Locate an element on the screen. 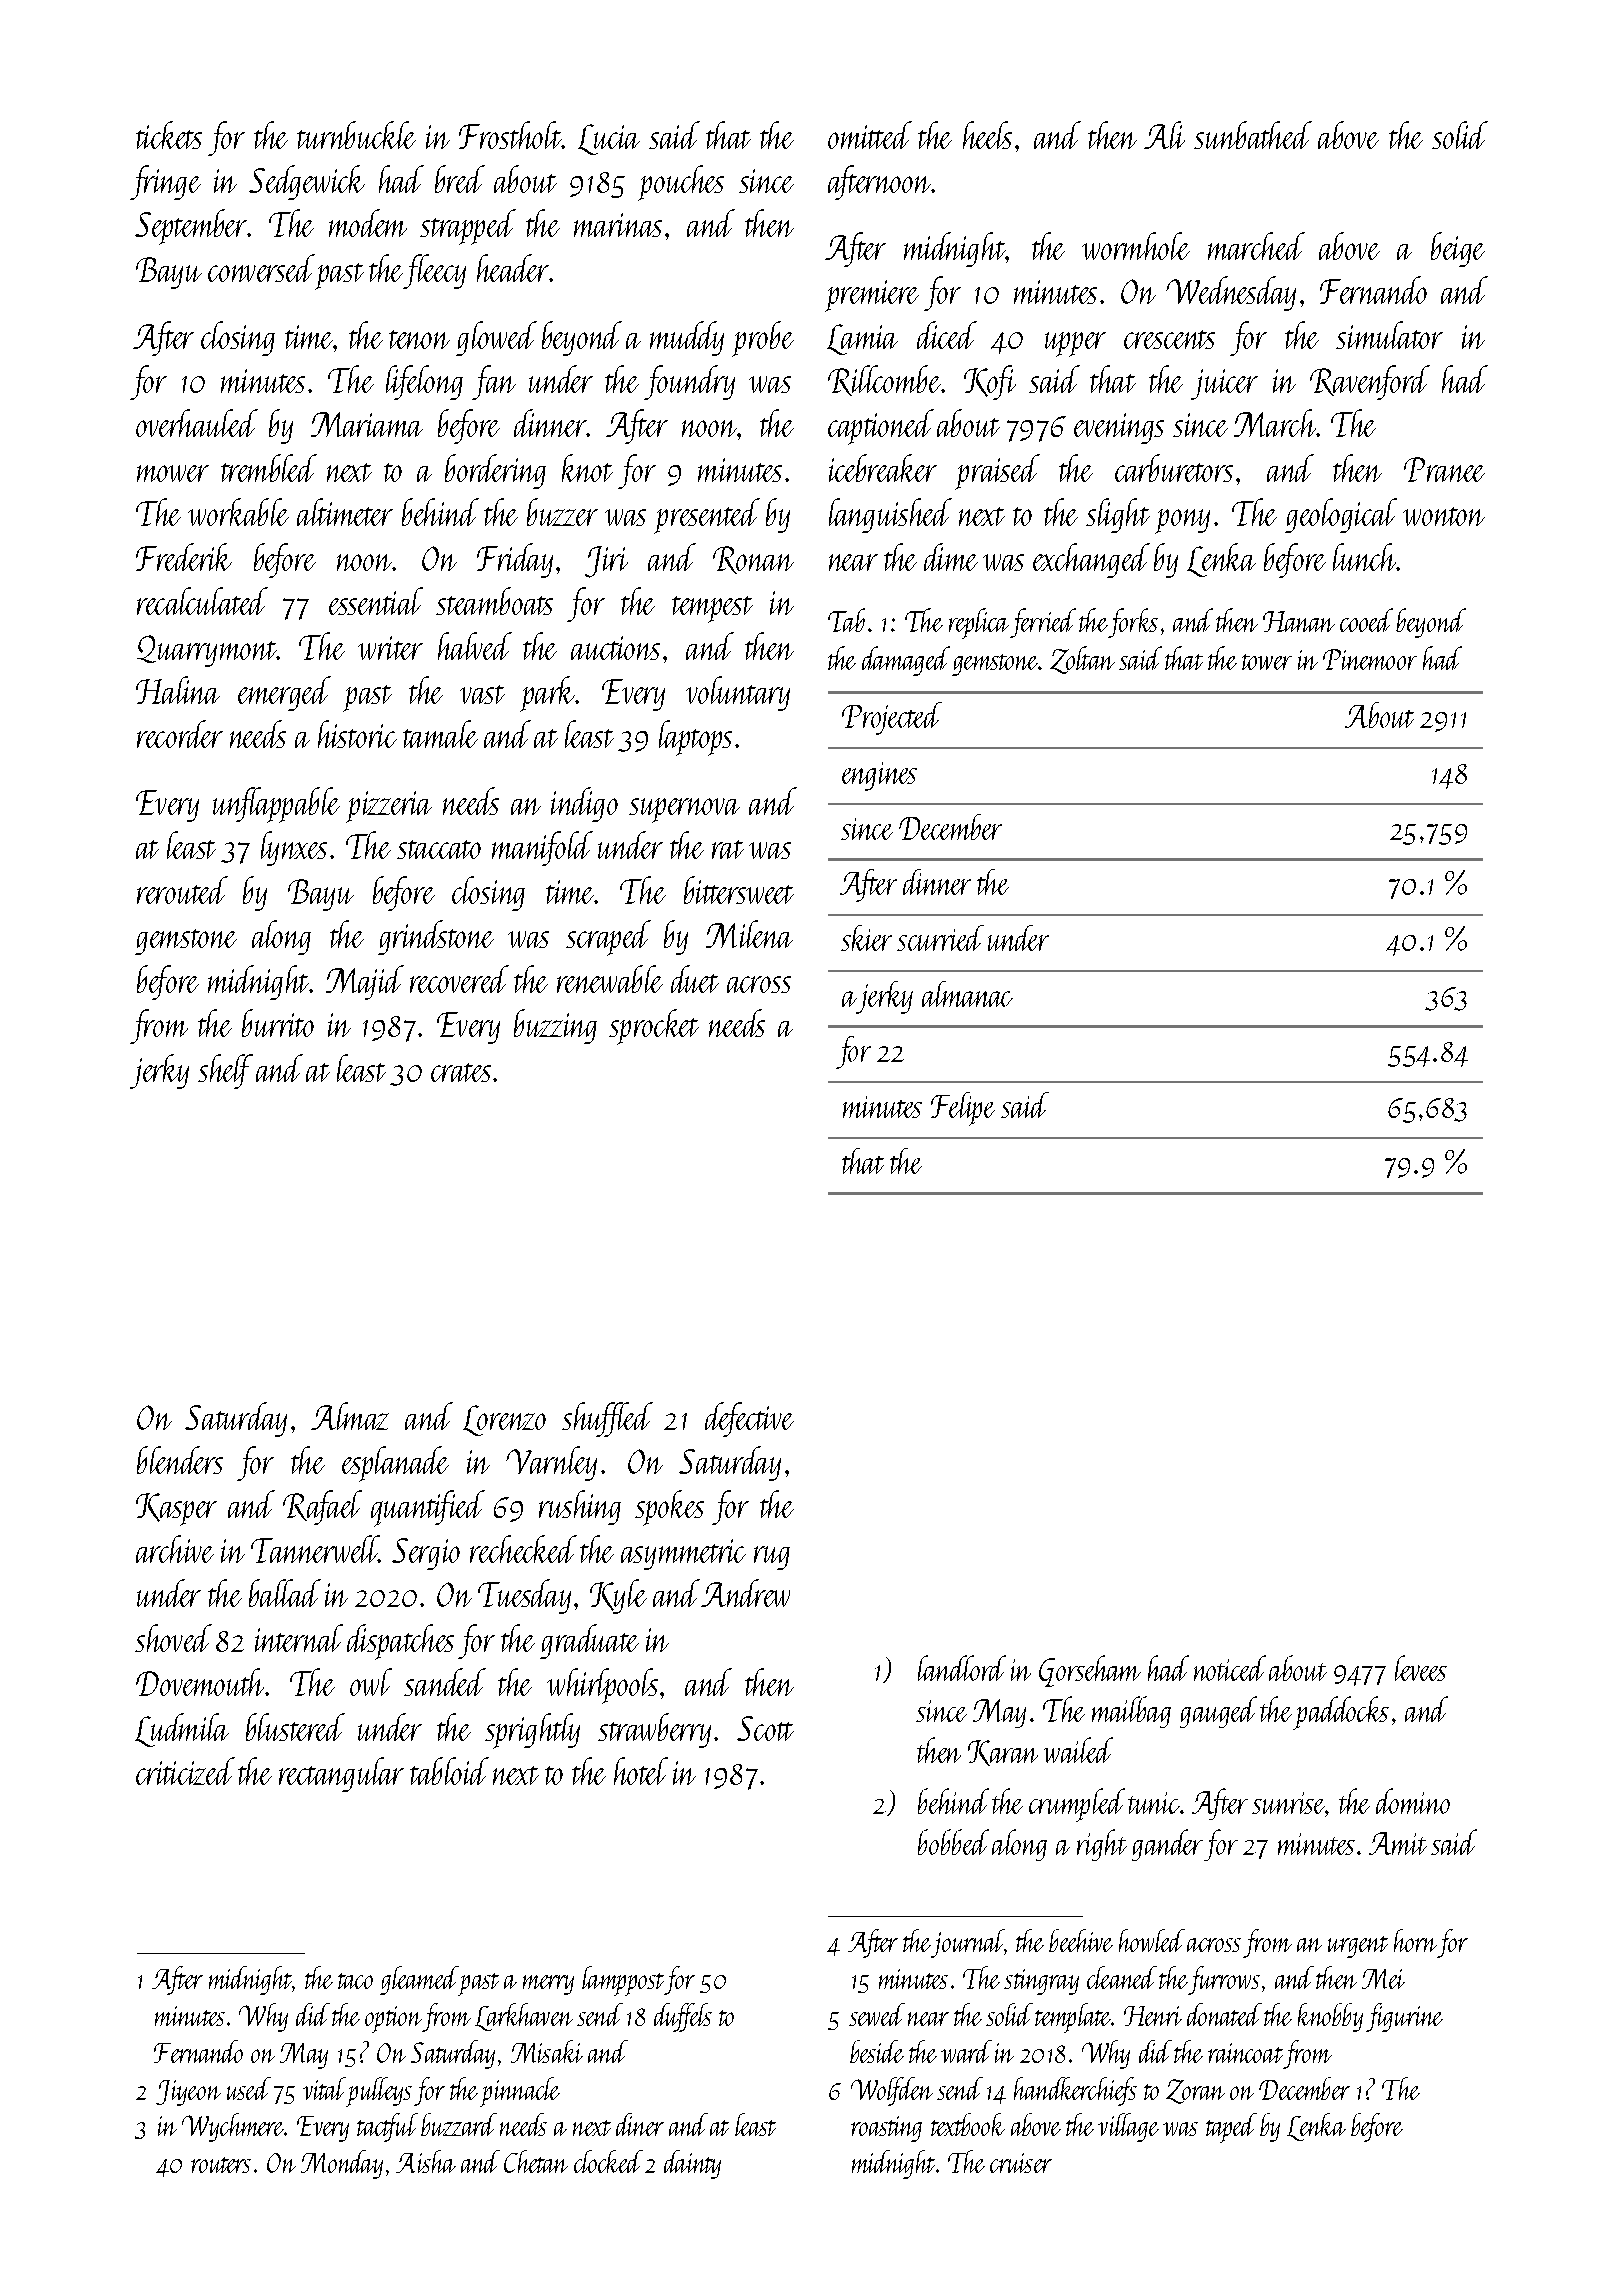 Image resolution: width=1620 pixels, height=2292 pixels. fringe is located at coordinates (165, 182).
